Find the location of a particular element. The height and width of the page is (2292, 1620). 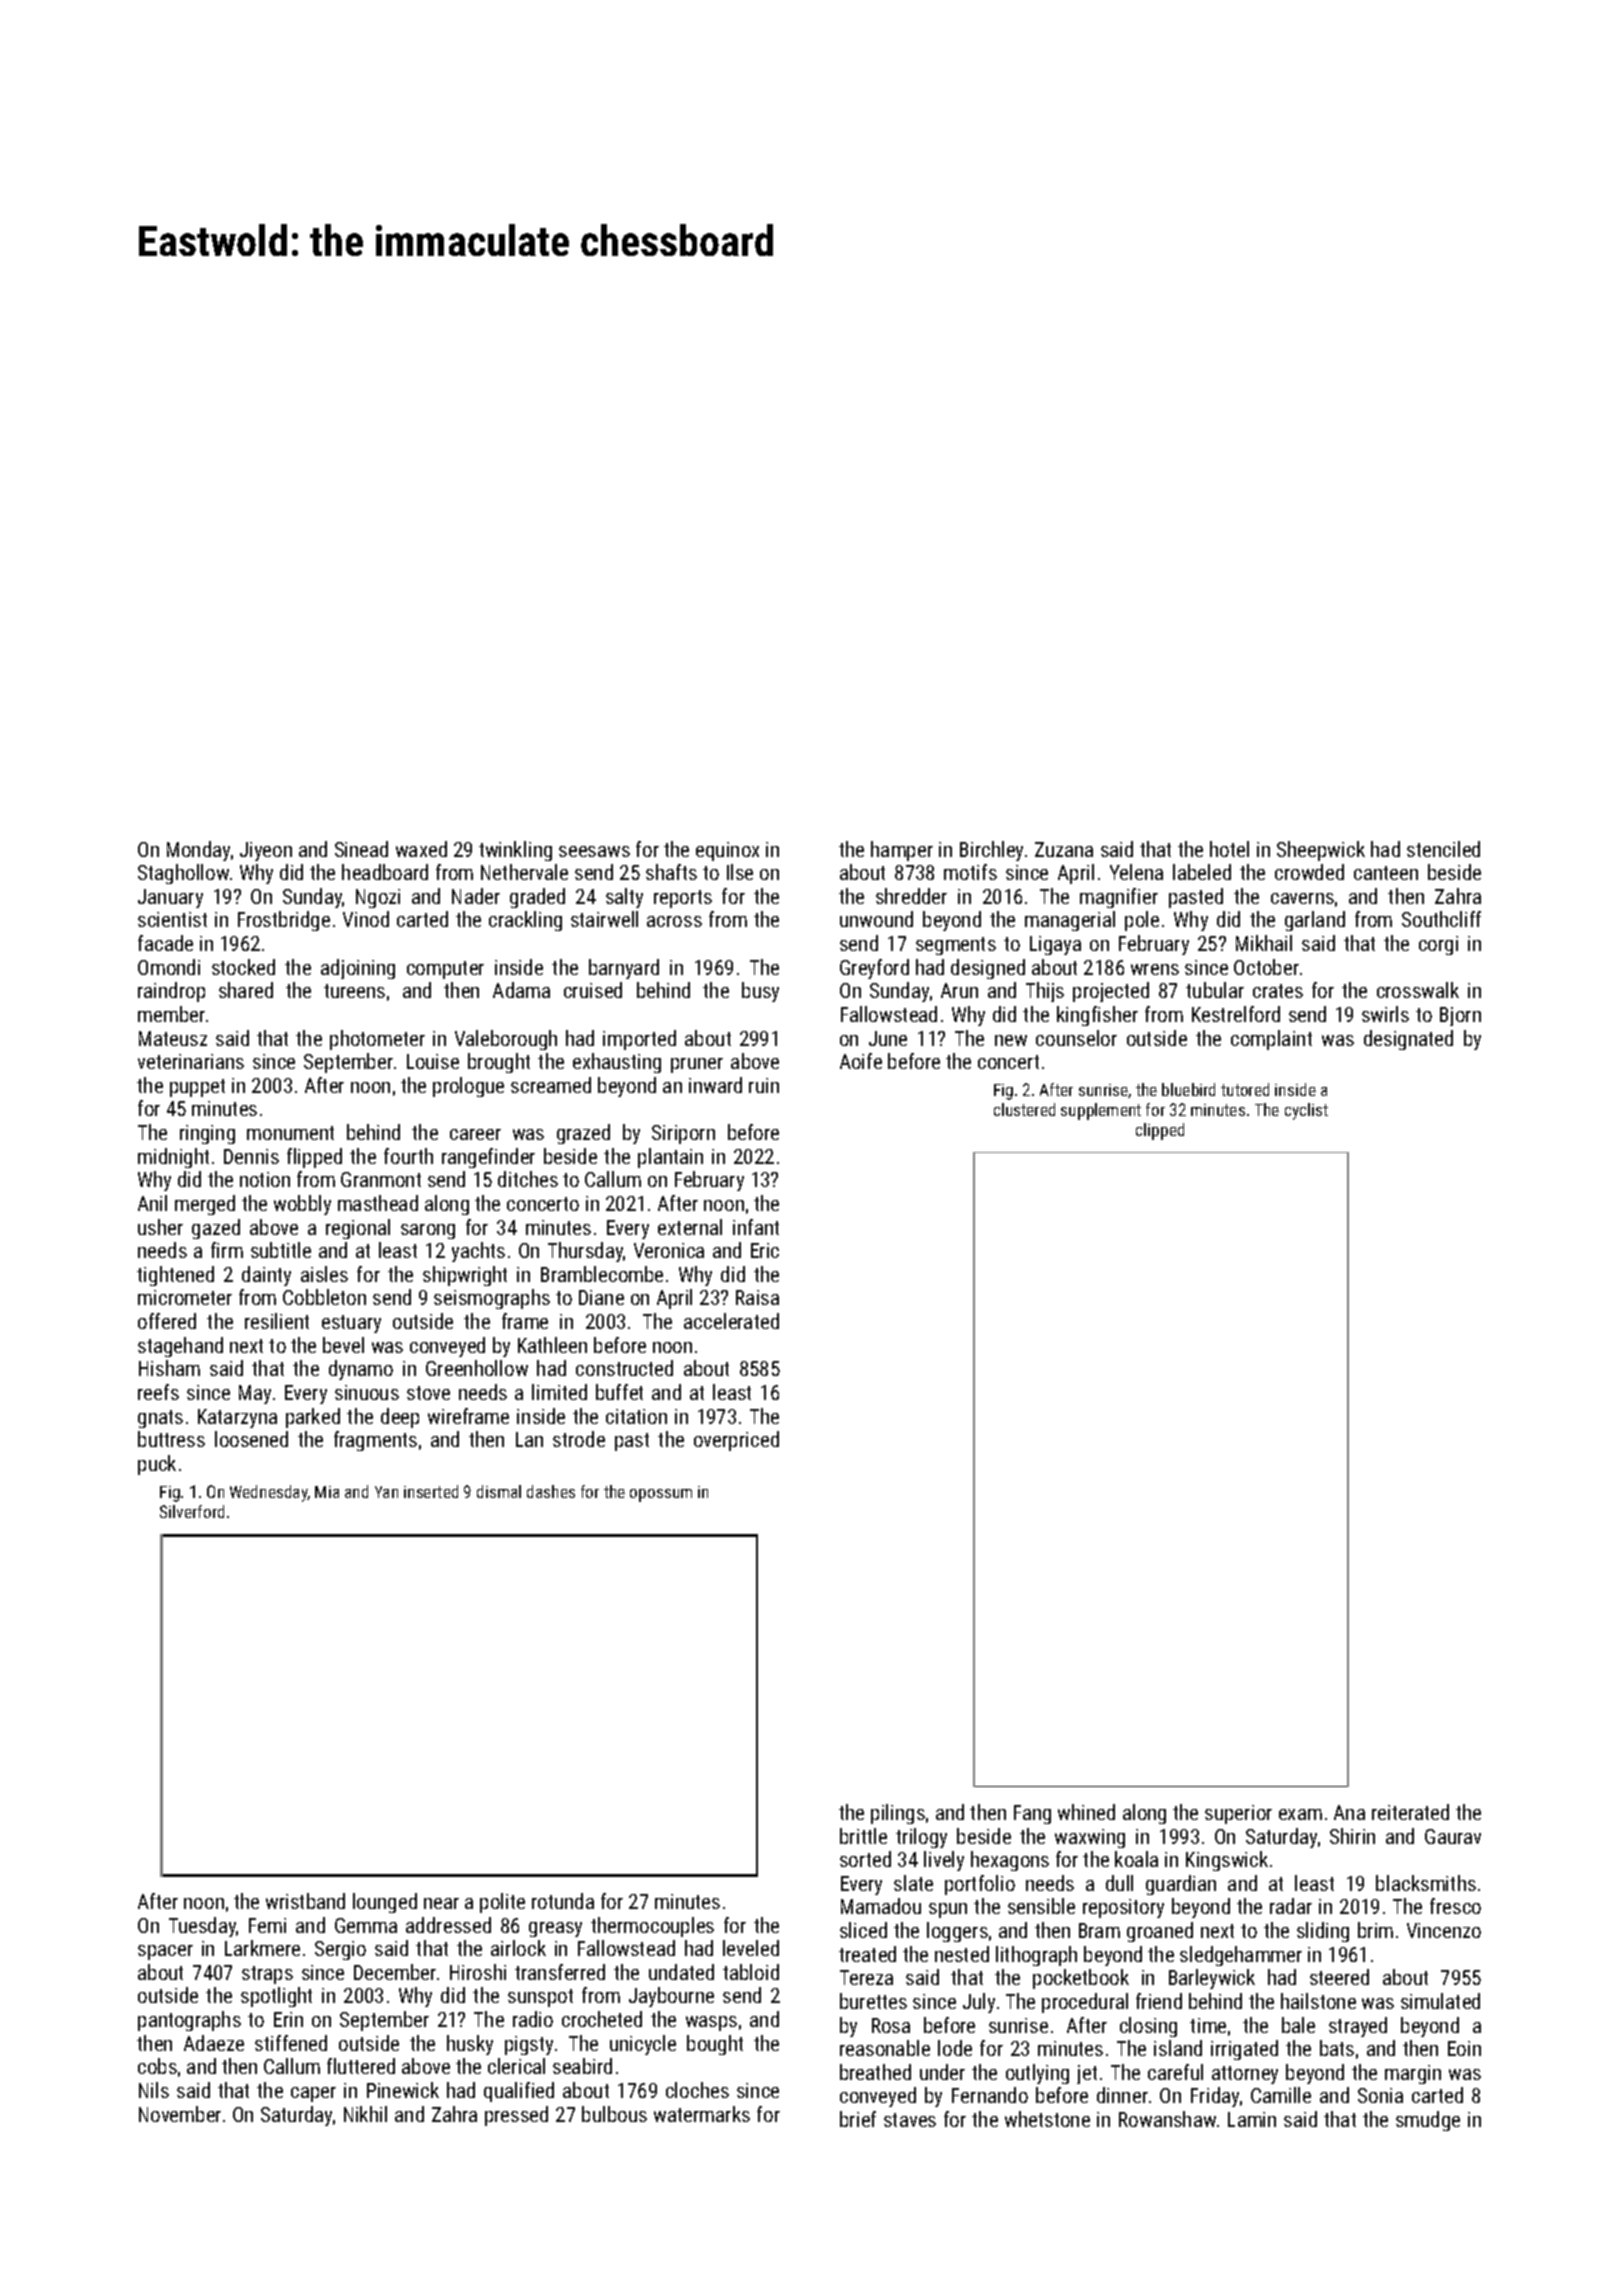

wristband is located at coordinates (305, 1901).
